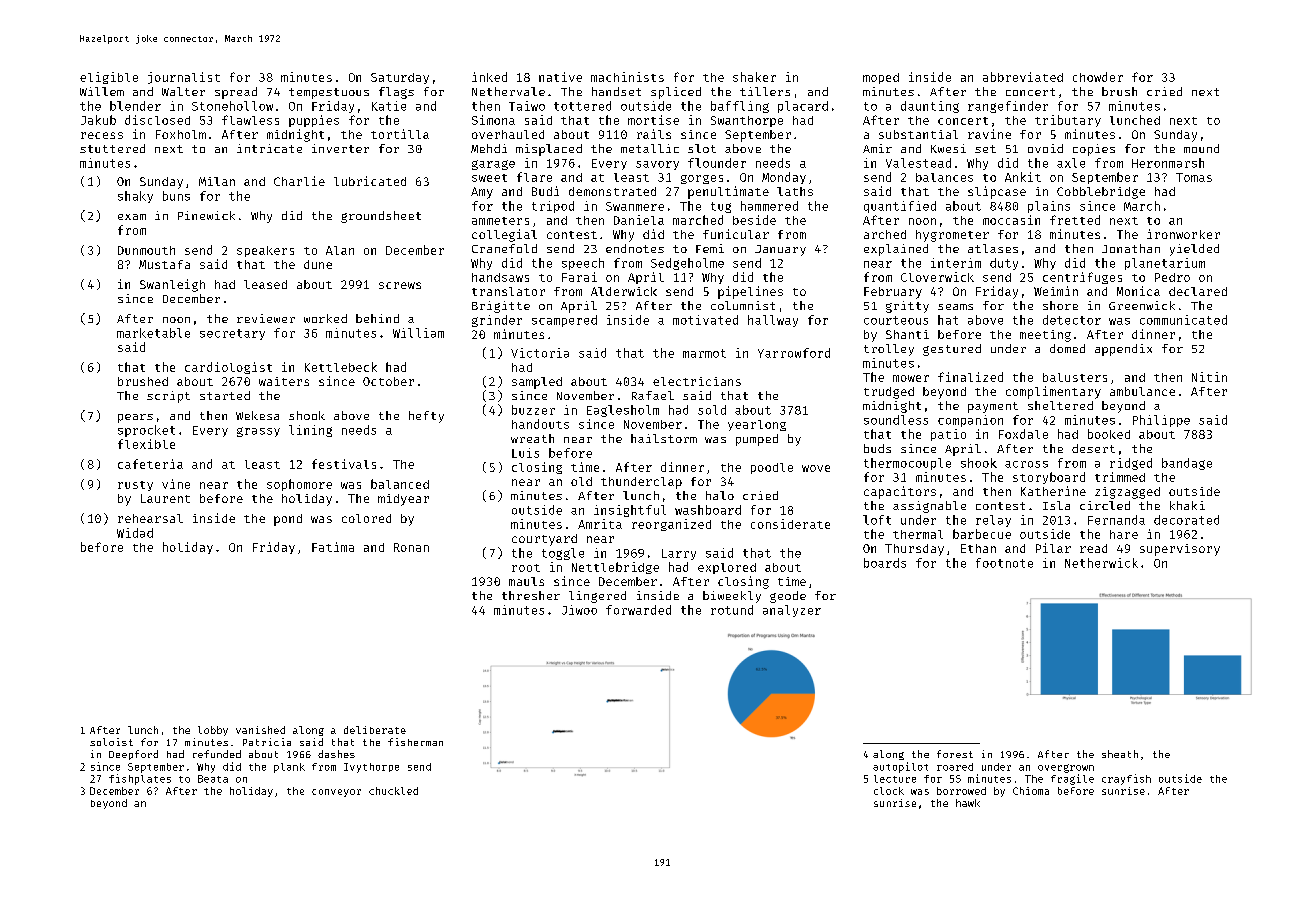 The image size is (1308, 924). What do you see at coordinates (135, 533) in the screenshot?
I see `Widad` at bounding box center [135, 533].
